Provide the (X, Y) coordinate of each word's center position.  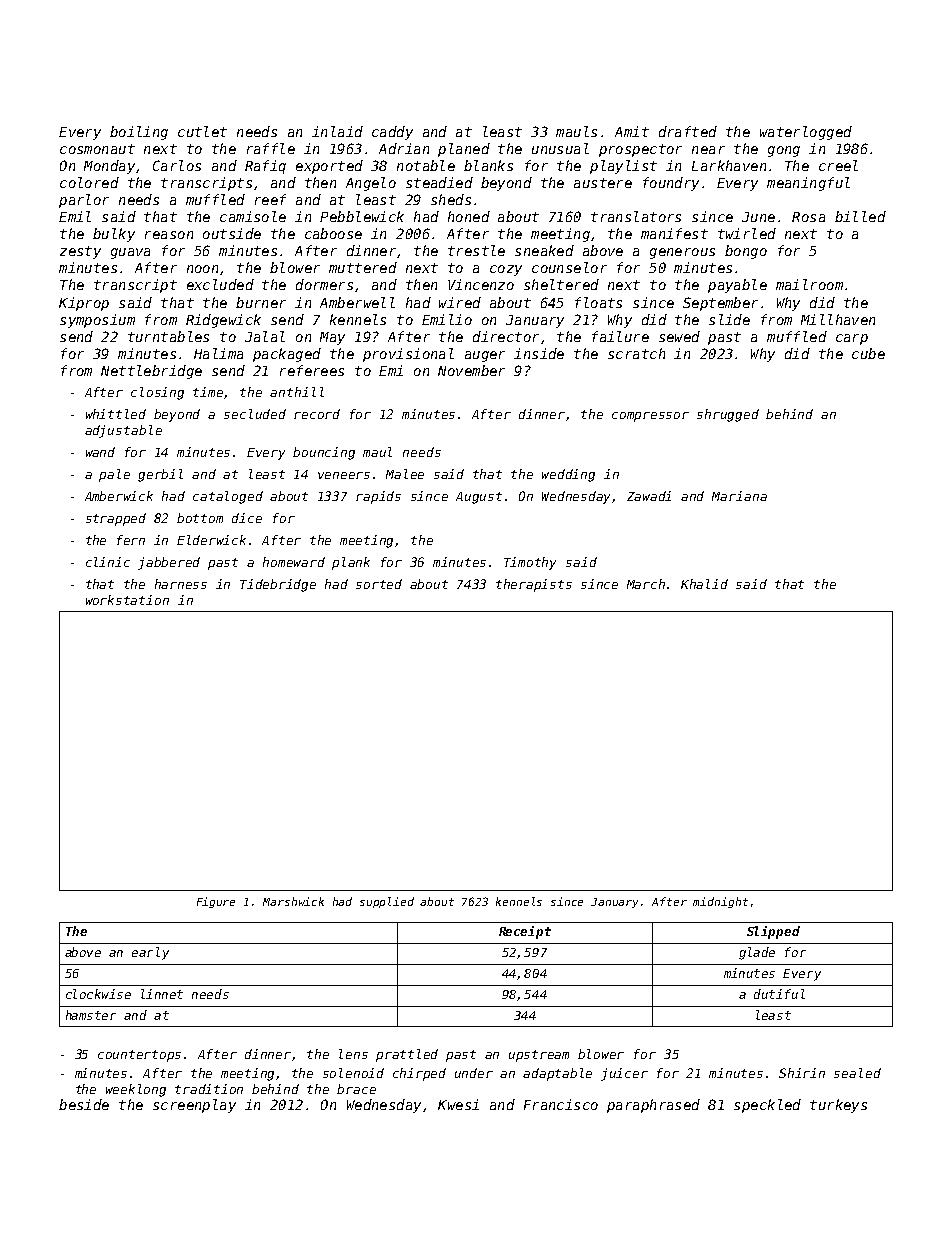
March (646, 584)
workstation (127, 600)
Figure (216, 902)
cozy (506, 270)
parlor (84, 201)
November (471, 370)
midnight (720, 902)
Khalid (704, 584)
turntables (168, 336)
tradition (209, 1089)
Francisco (561, 1104)
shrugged (728, 415)
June (758, 217)
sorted (379, 584)
